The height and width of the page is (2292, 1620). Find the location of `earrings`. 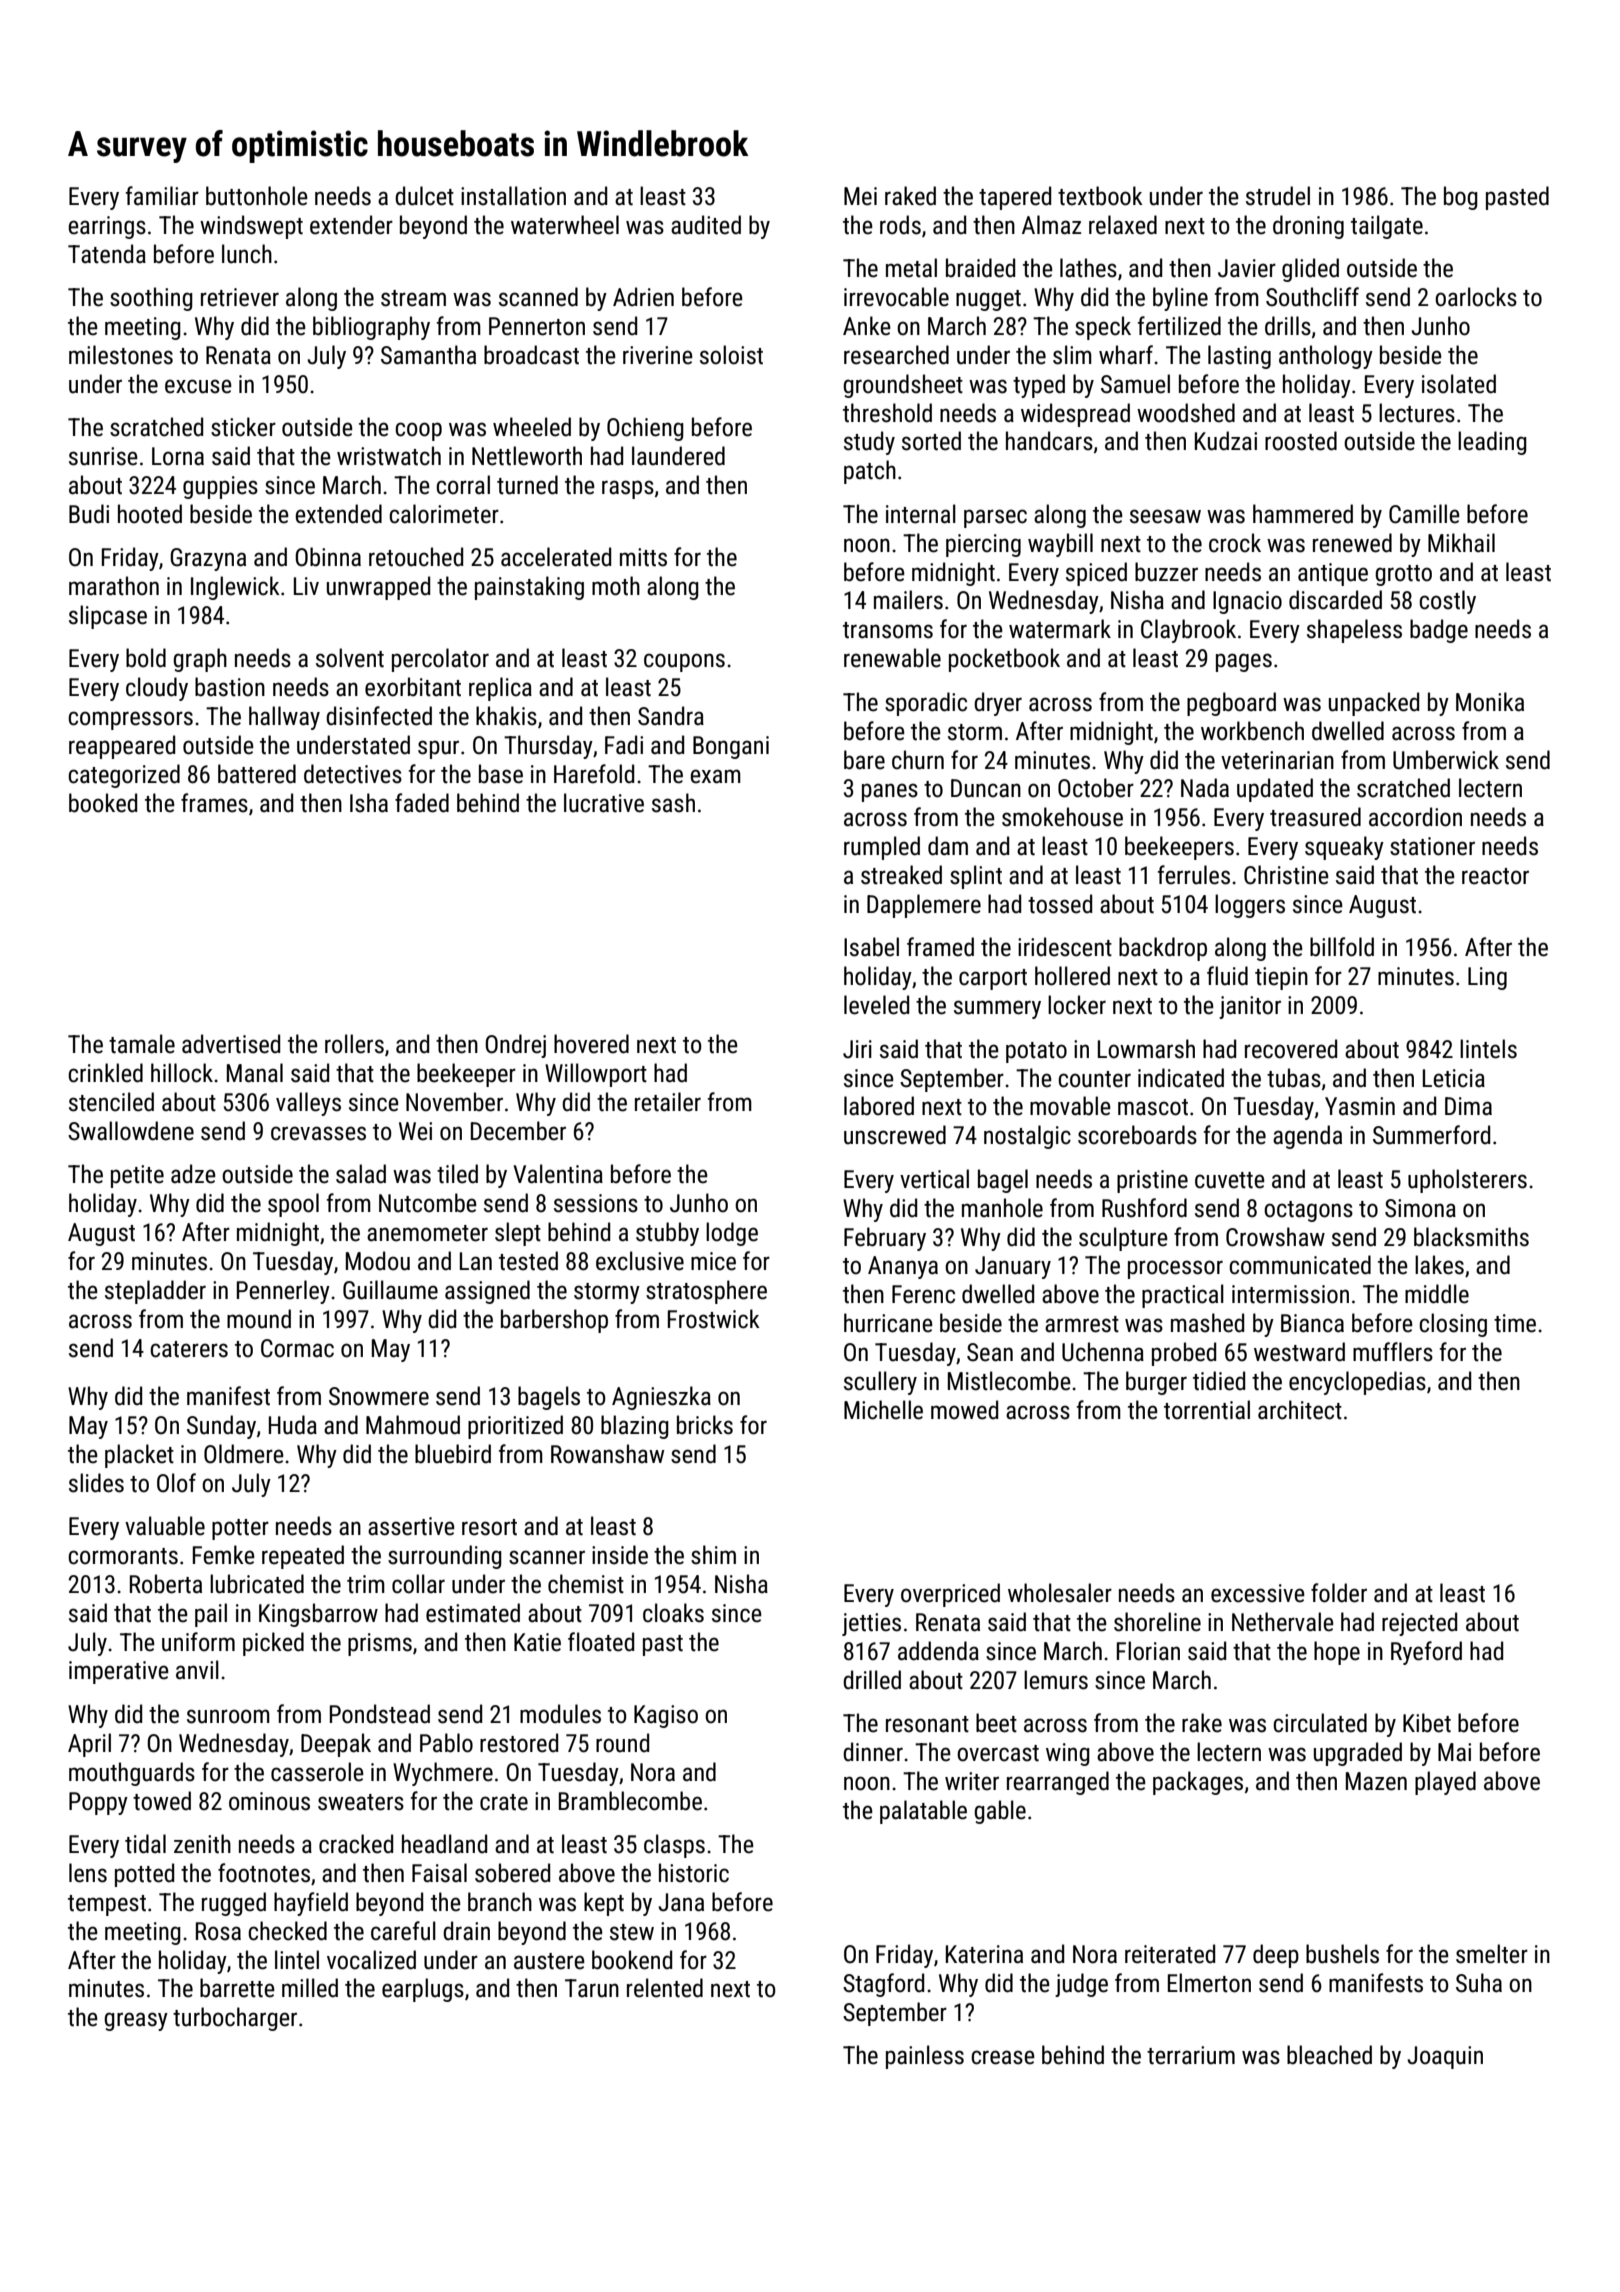

earrings is located at coordinates (107, 227).
